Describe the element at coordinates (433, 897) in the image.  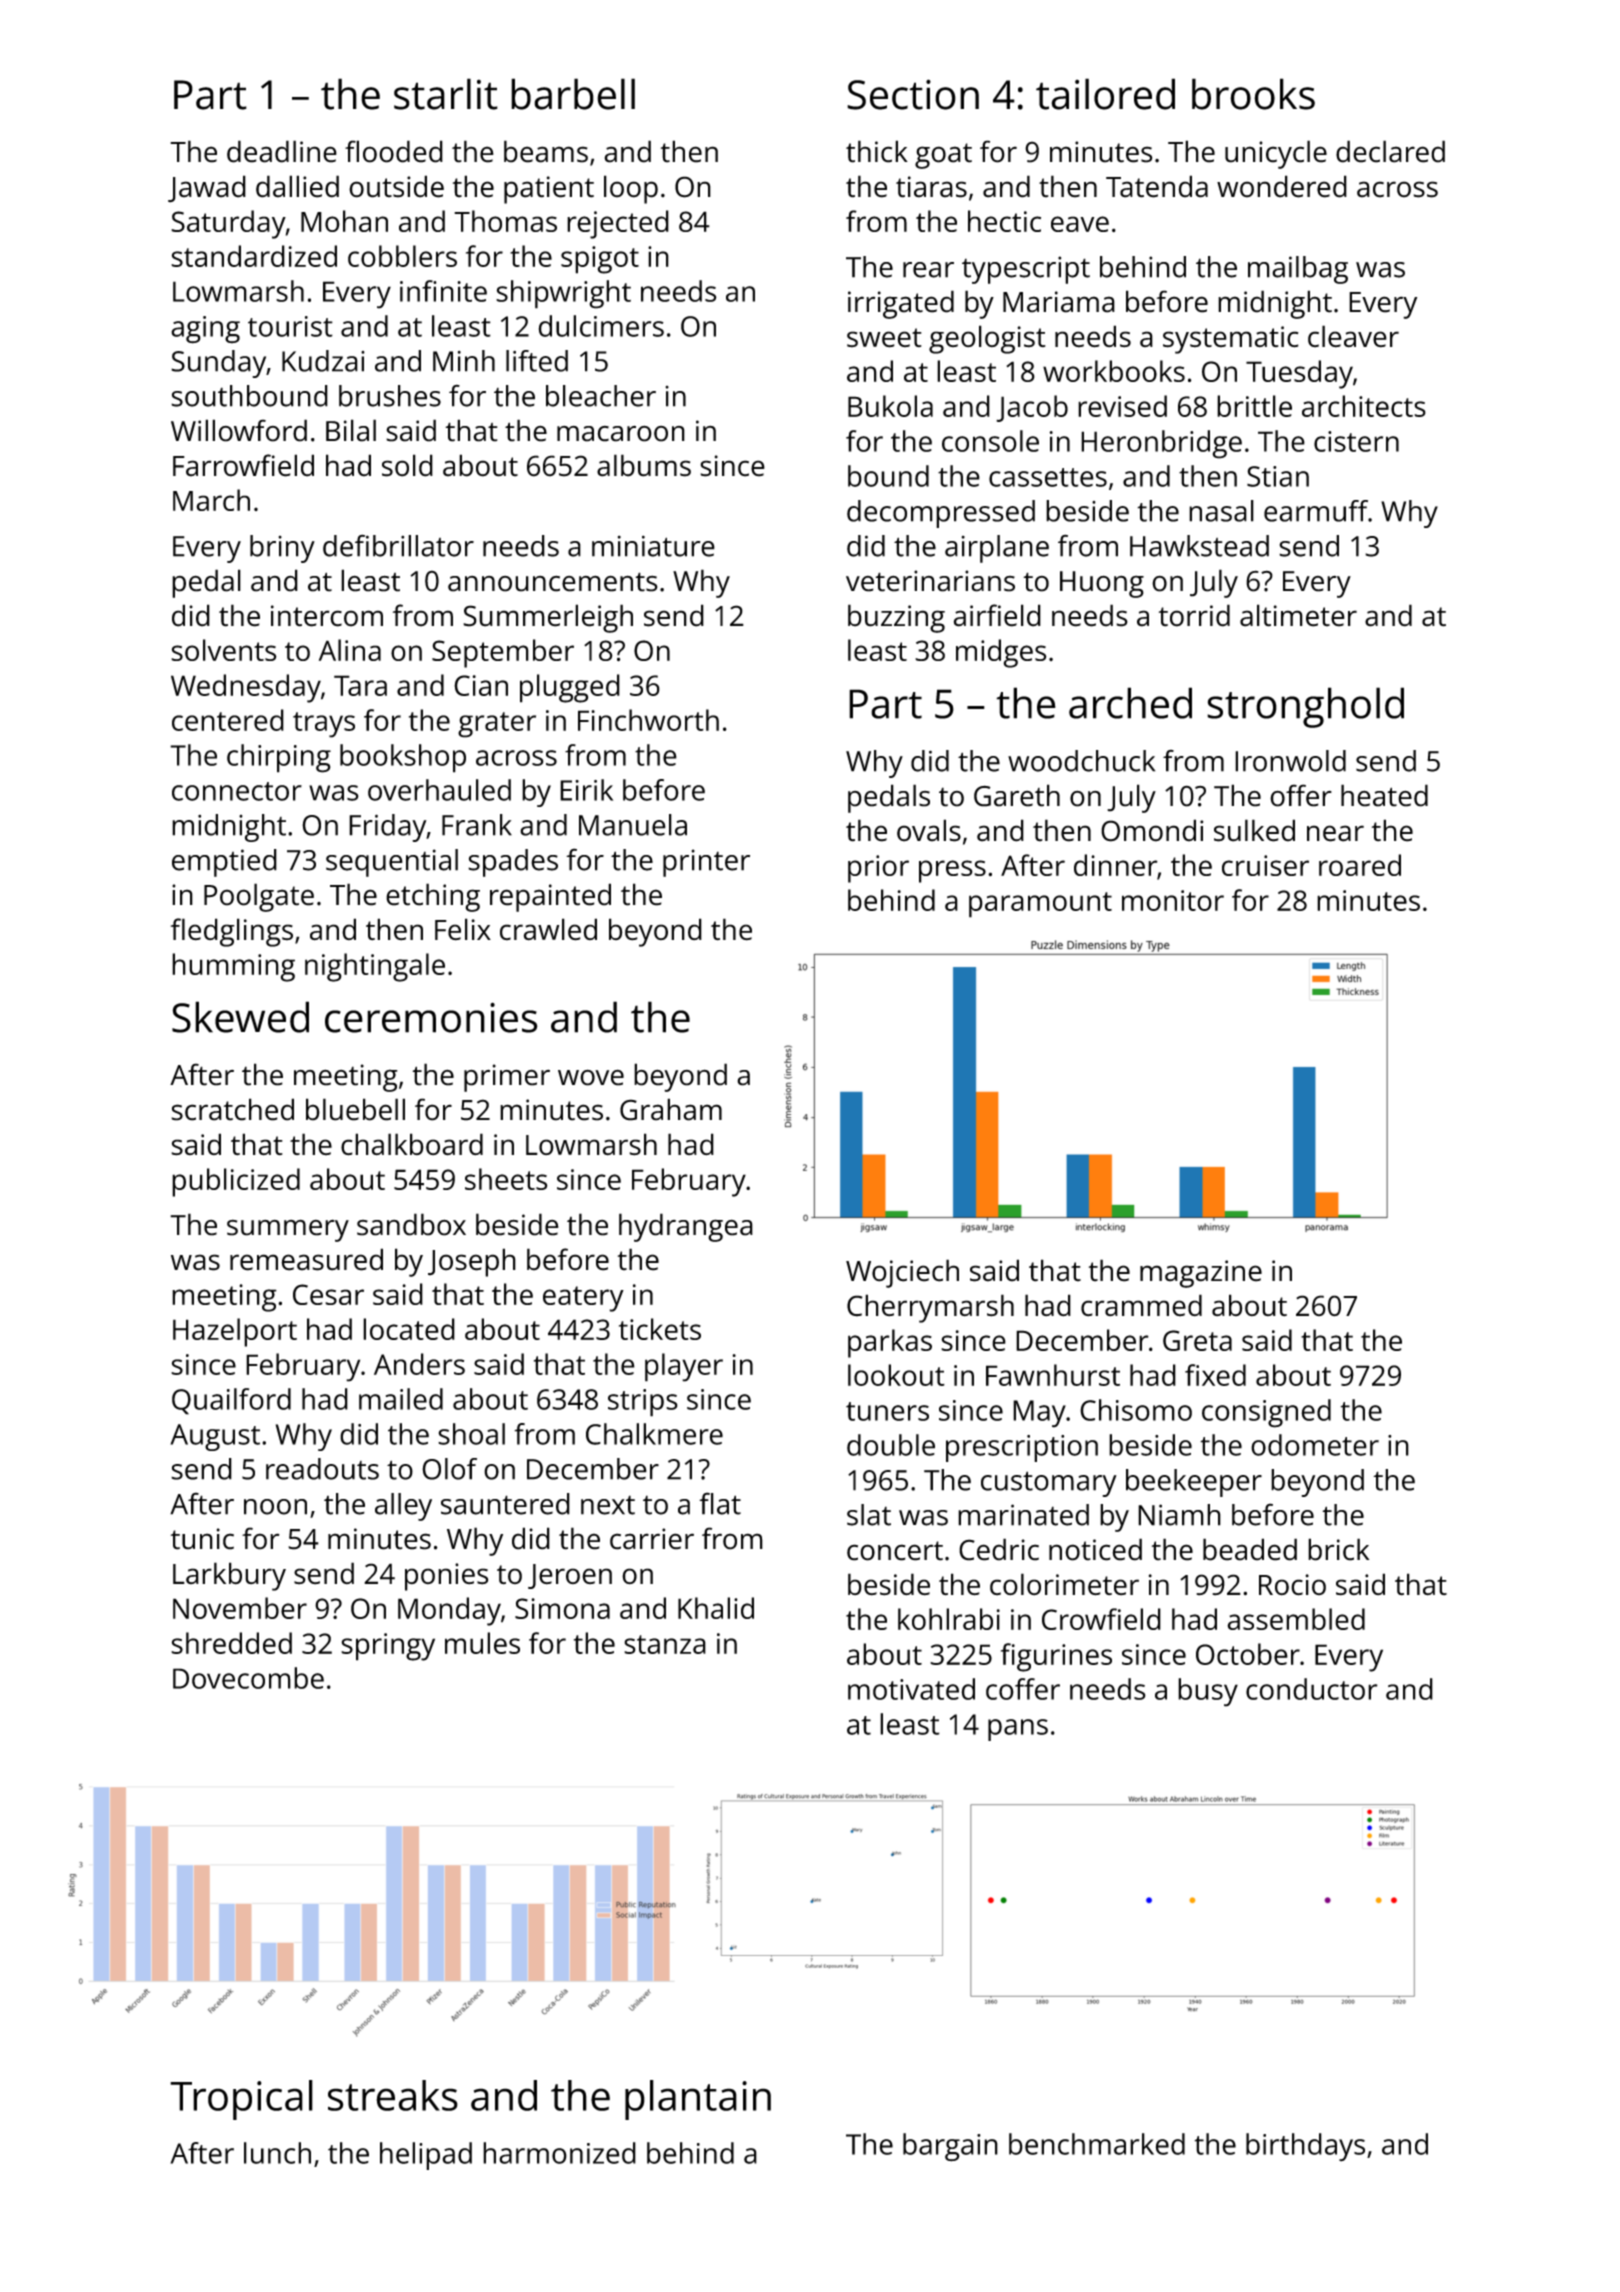
I see `etching` at that location.
